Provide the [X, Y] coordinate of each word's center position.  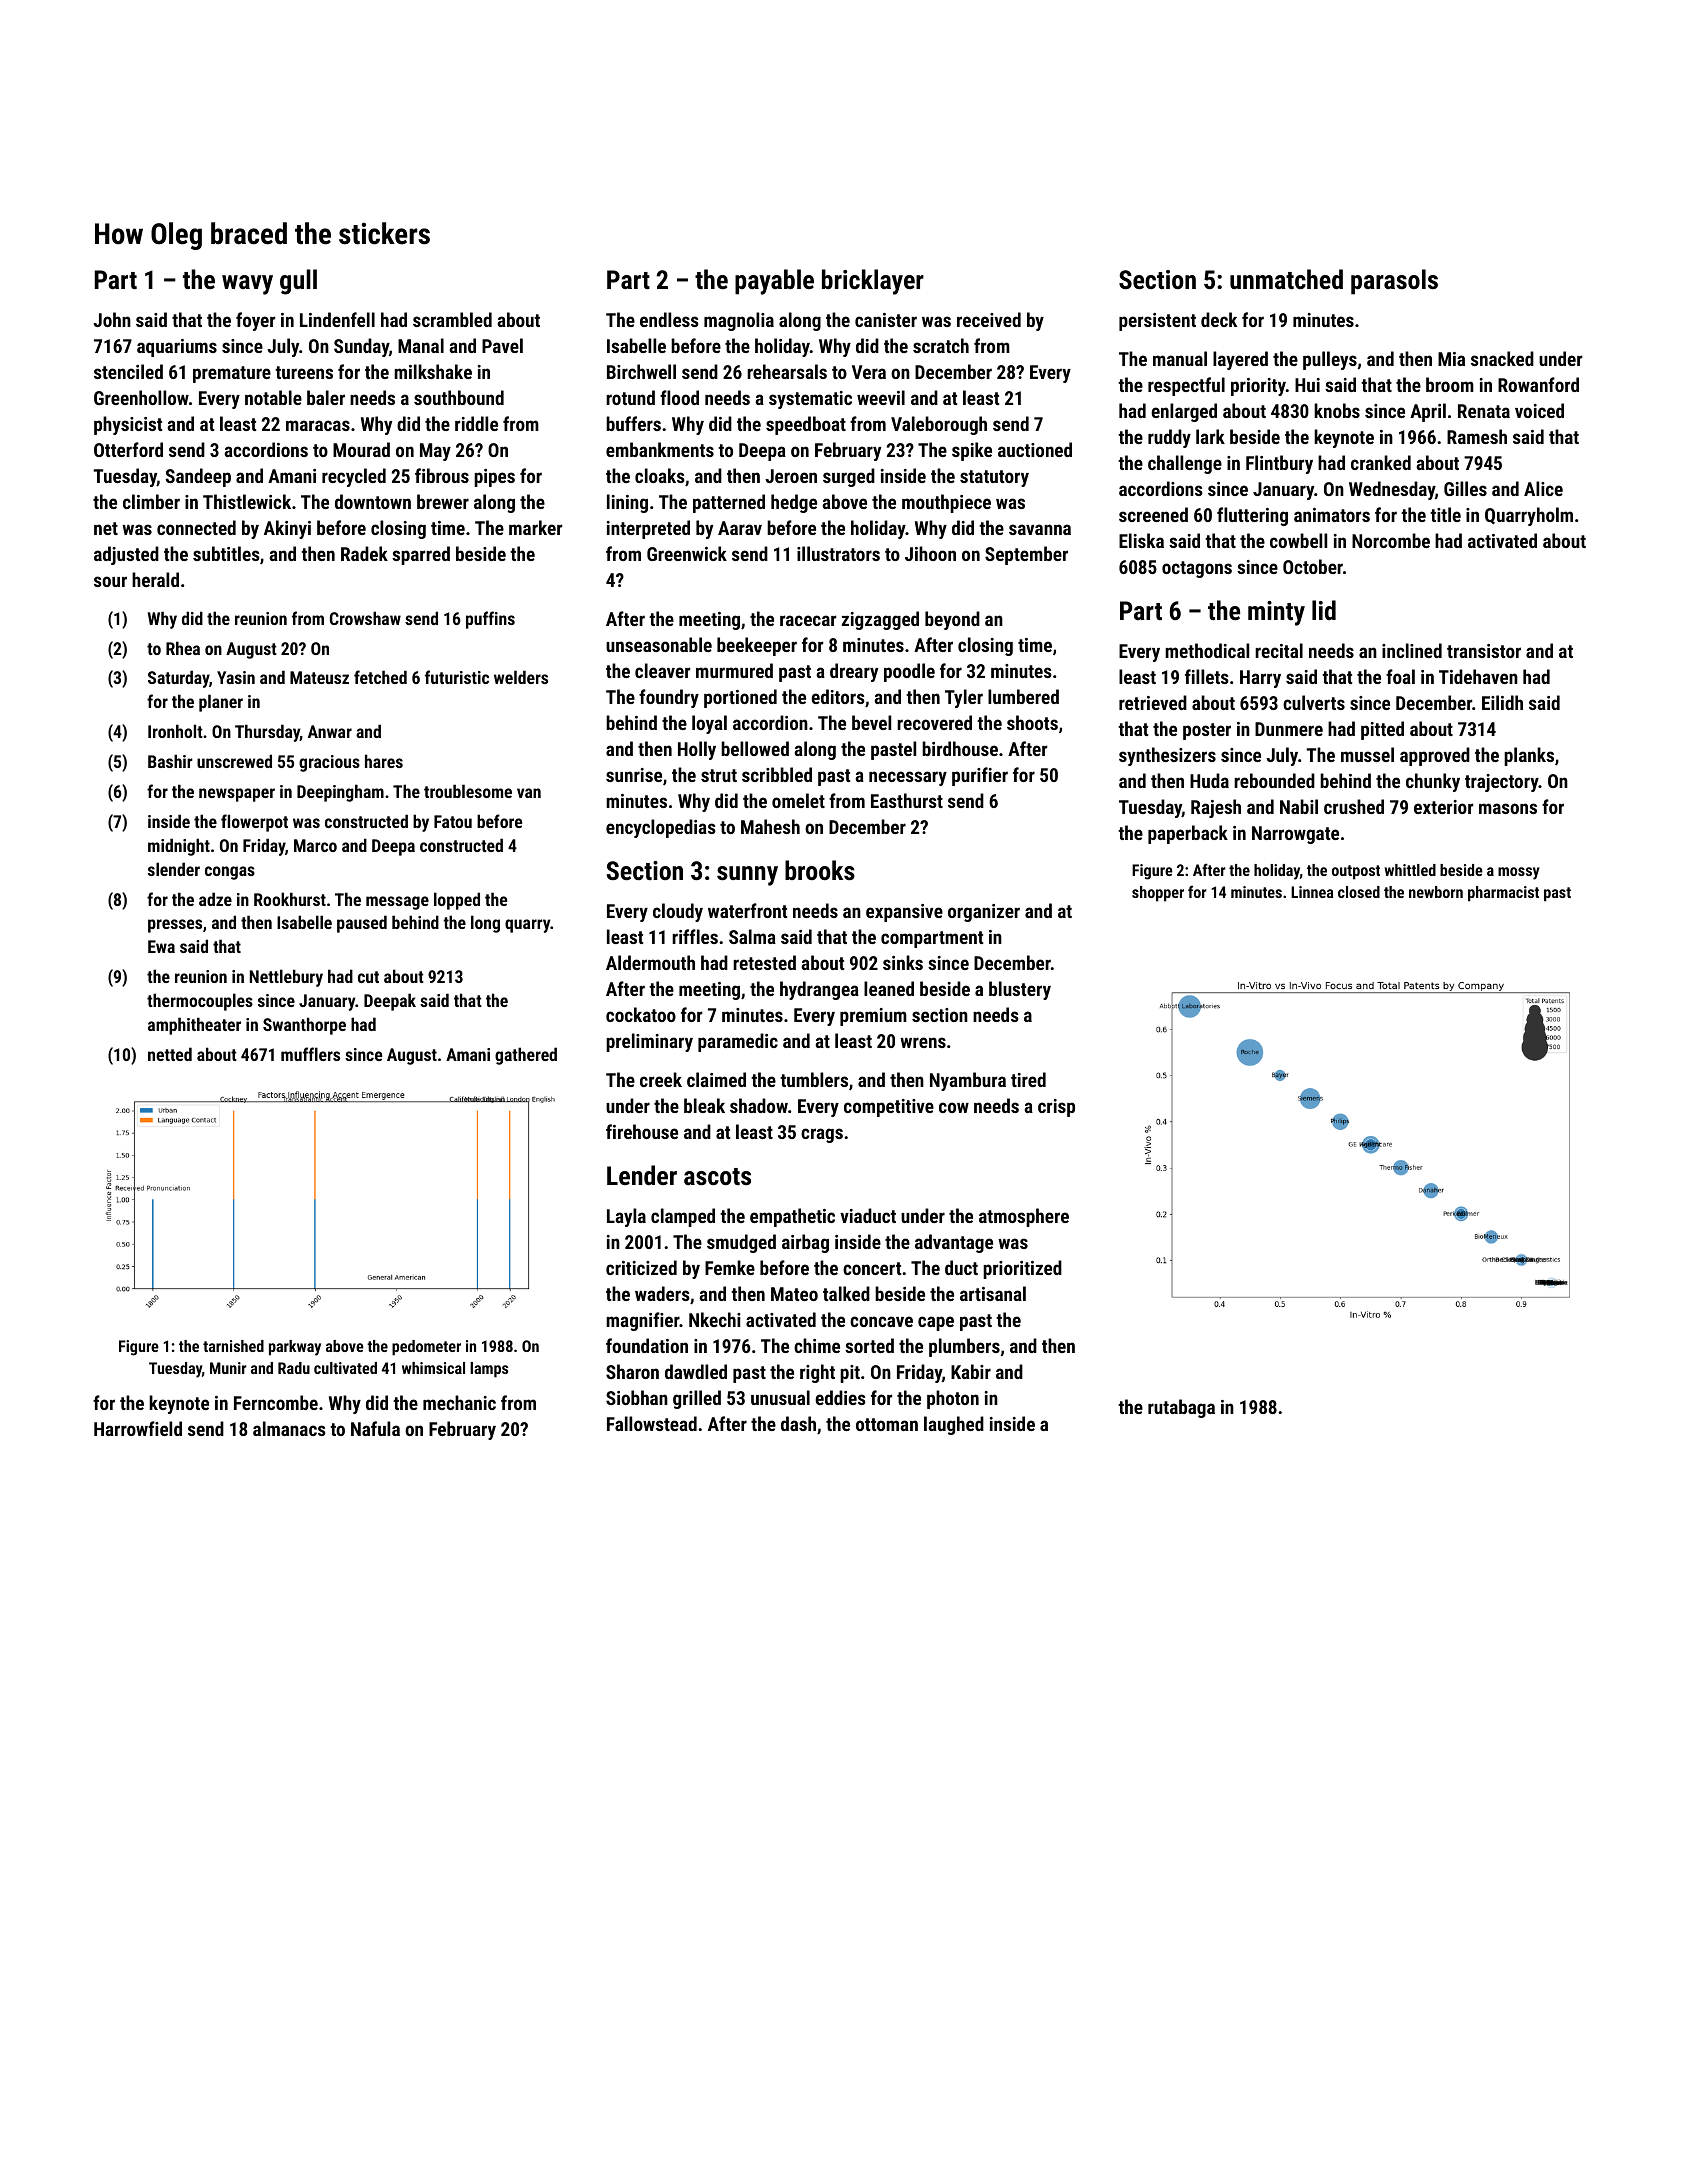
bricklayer [873, 282]
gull [298, 282]
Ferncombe [276, 1402]
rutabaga [1181, 1408]
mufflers [310, 1054]
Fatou [453, 821]
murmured [734, 670]
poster [1207, 731]
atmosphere [1024, 1217]
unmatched [1286, 279]
